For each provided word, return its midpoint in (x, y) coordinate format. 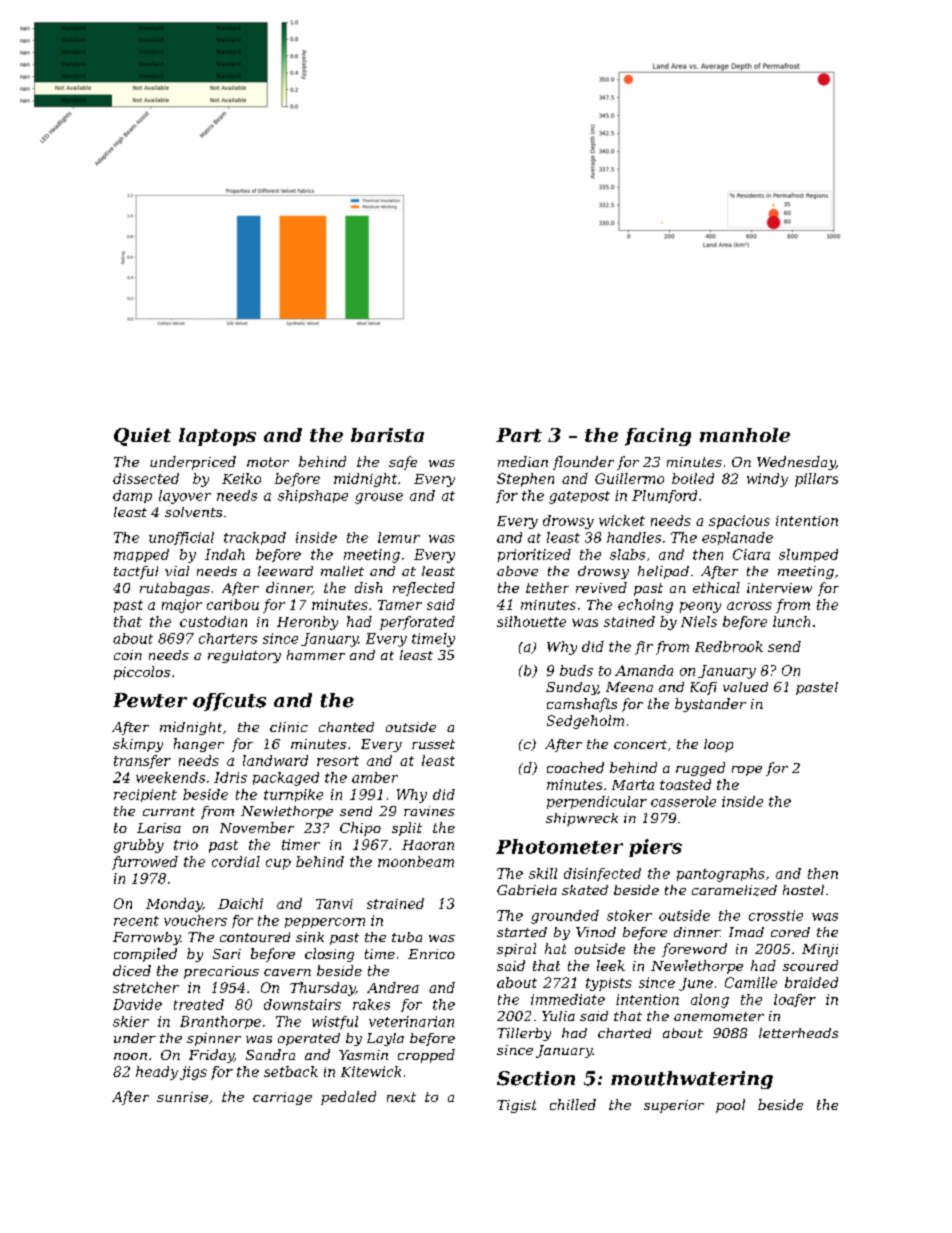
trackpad (255, 538)
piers (655, 848)
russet (433, 744)
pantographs (721, 875)
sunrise (182, 1097)
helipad (663, 572)
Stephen (525, 480)
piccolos (142, 673)
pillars (816, 480)
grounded (565, 917)
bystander (710, 705)
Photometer (559, 846)
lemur (399, 537)
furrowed (145, 863)
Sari (227, 954)
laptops (217, 437)
